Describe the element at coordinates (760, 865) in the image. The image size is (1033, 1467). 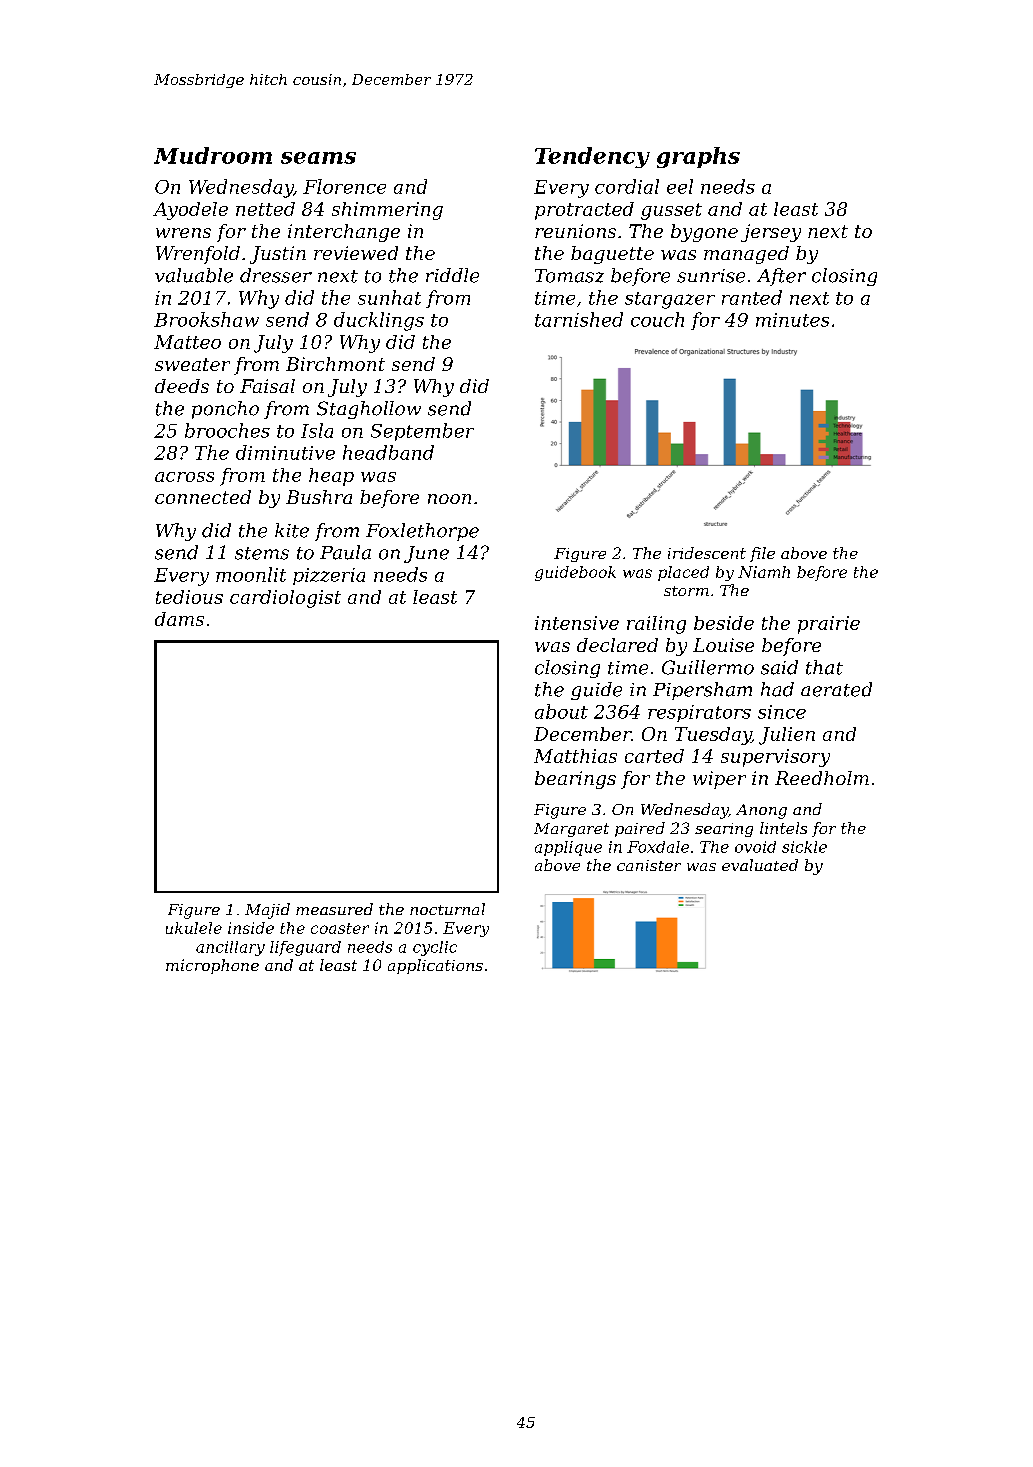
I see `evaluated` at that location.
